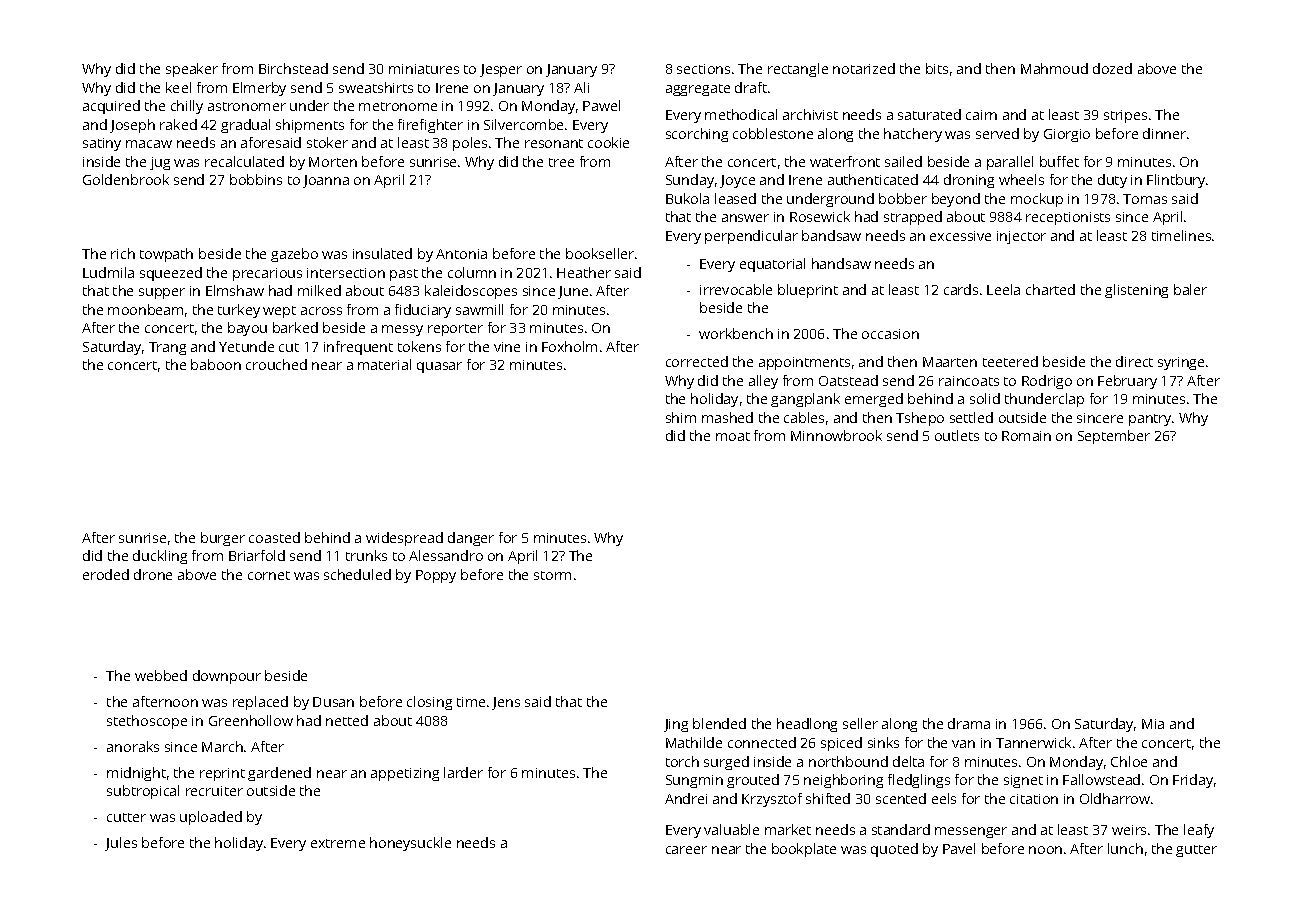 The height and width of the screenshot is (924, 1308). Describe the element at coordinates (192, 70) in the screenshot. I see `speaker` at that location.
